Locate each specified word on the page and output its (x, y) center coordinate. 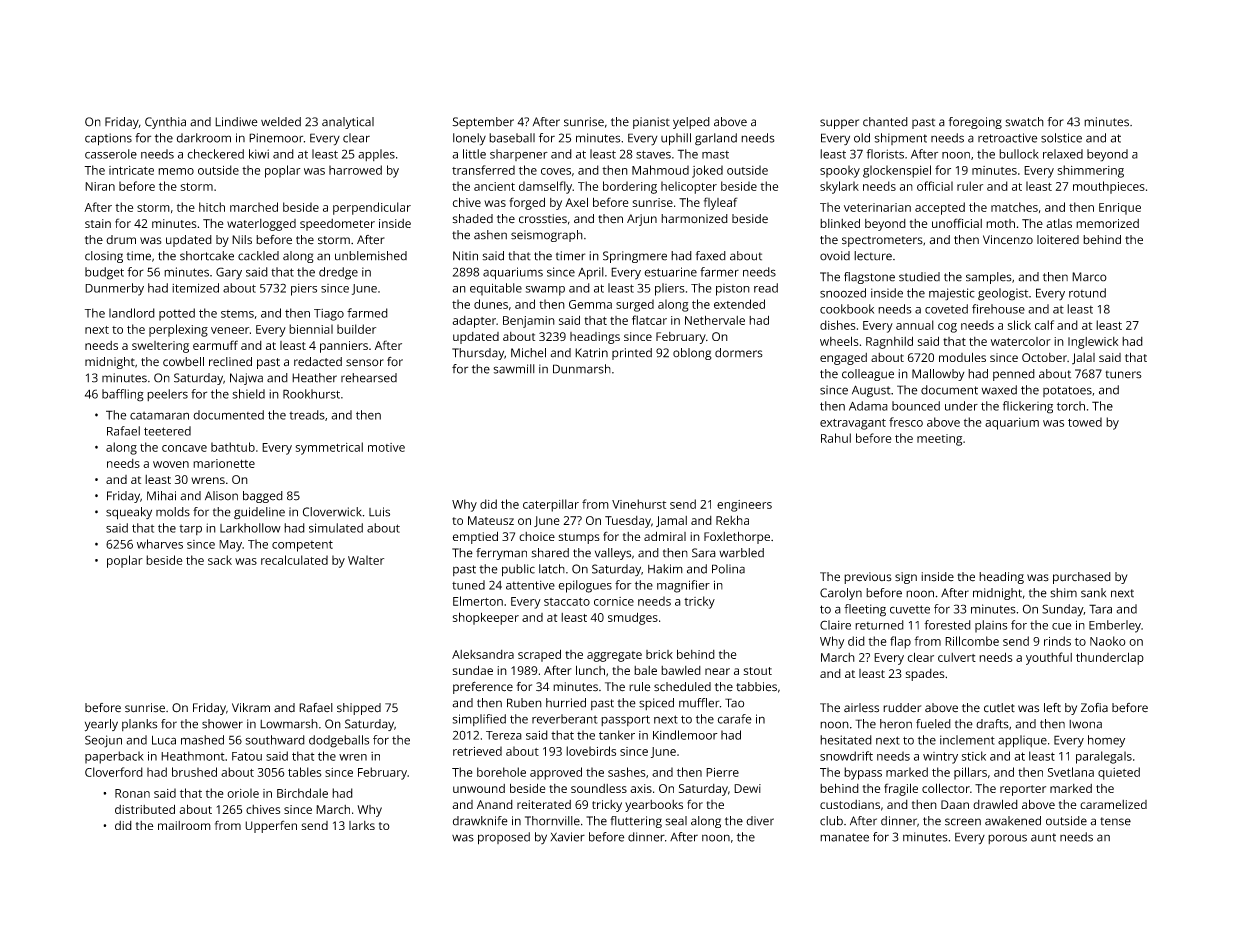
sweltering (160, 347)
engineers (744, 506)
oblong (692, 354)
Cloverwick (332, 512)
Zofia (1094, 708)
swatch (1024, 122)
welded (281, 122)
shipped (359, 709)
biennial (311, 329)
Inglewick (1093, 343)
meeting (939, 440)
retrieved (477, 751)
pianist (651, 123)
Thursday (478, 354)
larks (362, 825)
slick (1019, 325)
